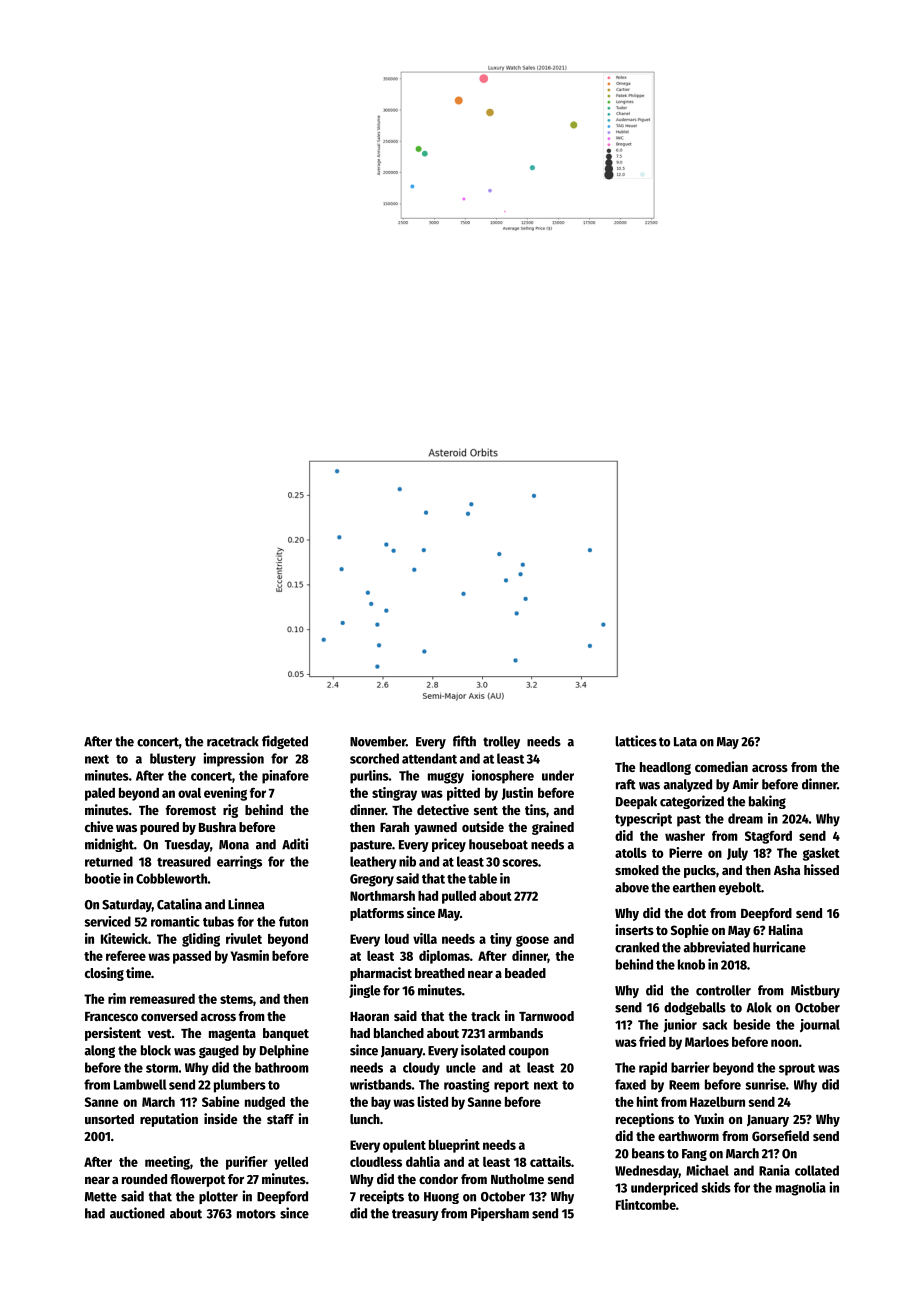  I want to click on Amir, so click(745, 783).
